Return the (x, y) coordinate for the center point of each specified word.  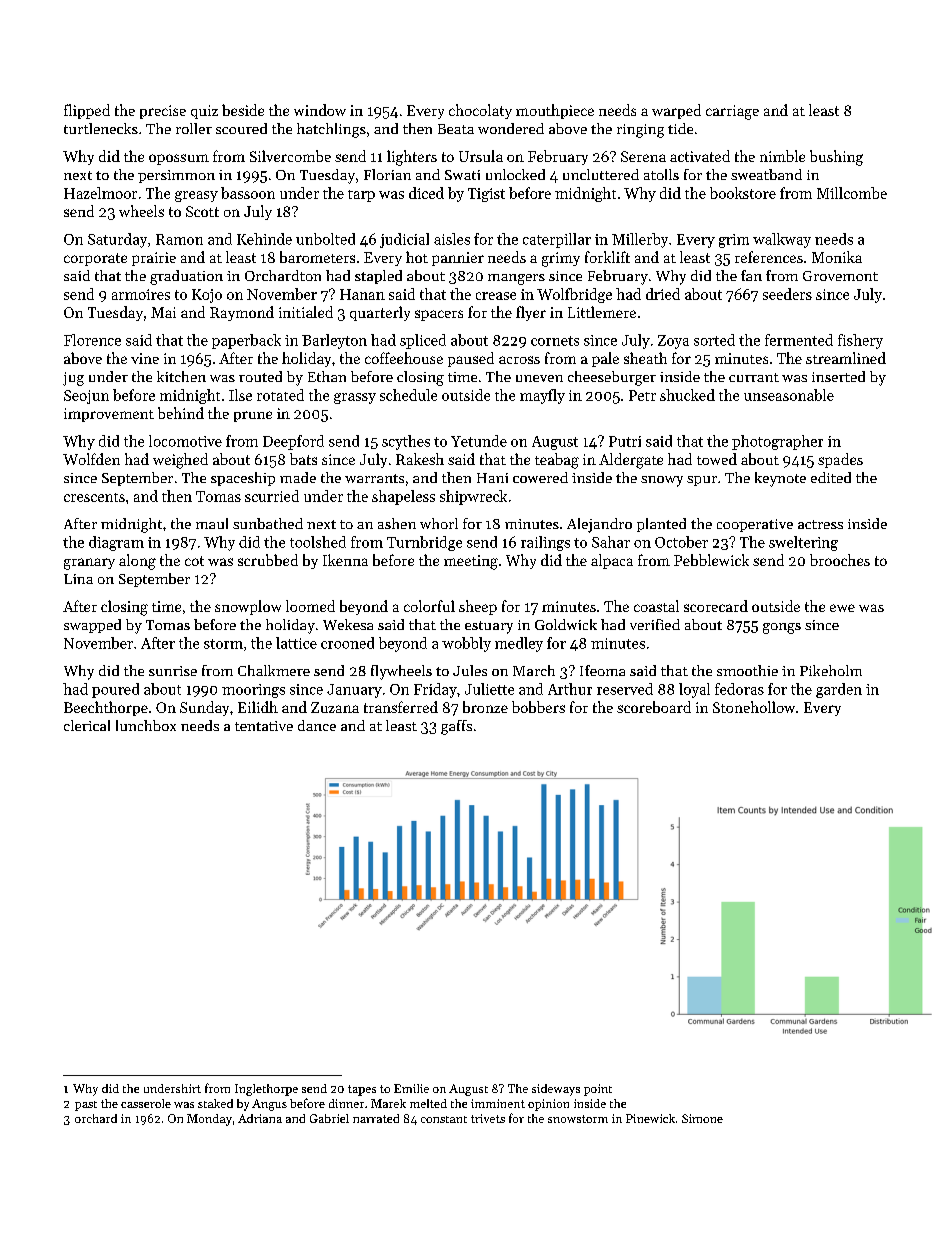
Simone (702, 1118)
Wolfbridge (574, 295)
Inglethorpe (266, 1090)
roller (194, 128)
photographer (777, 442)
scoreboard (654, 707)
